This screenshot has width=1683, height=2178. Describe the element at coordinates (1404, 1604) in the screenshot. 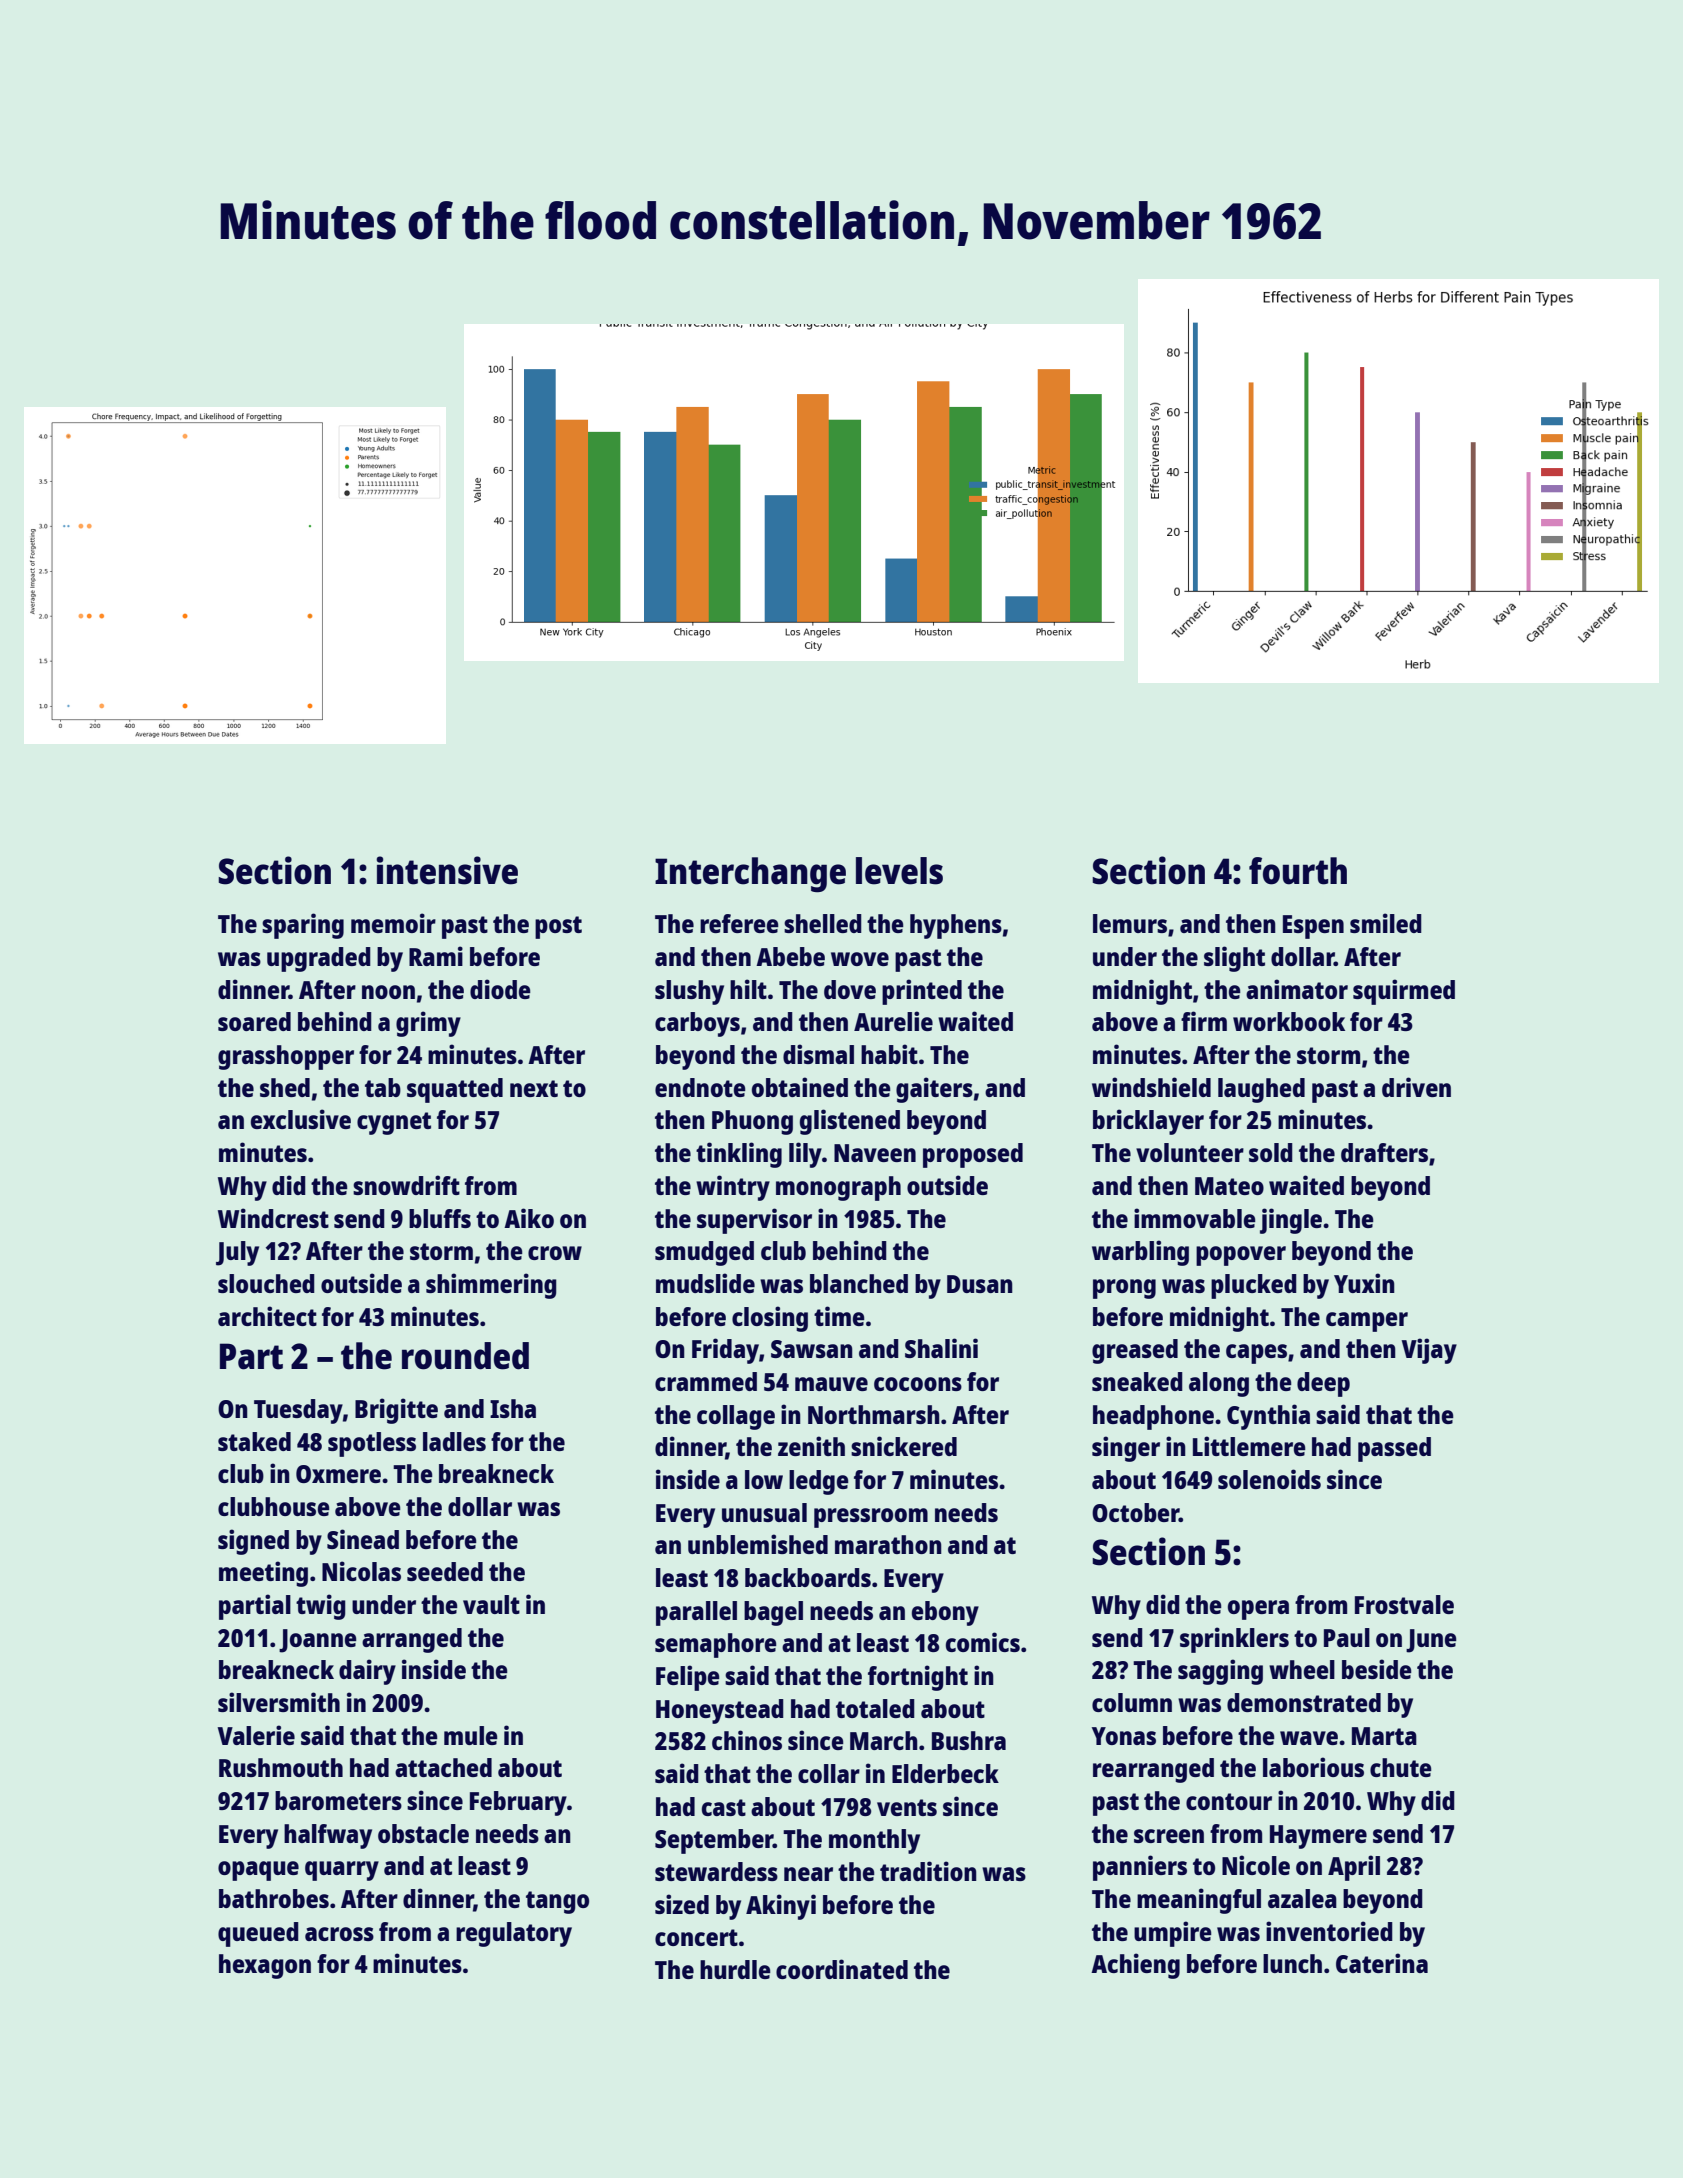

I see `Frostvale` at that location.
